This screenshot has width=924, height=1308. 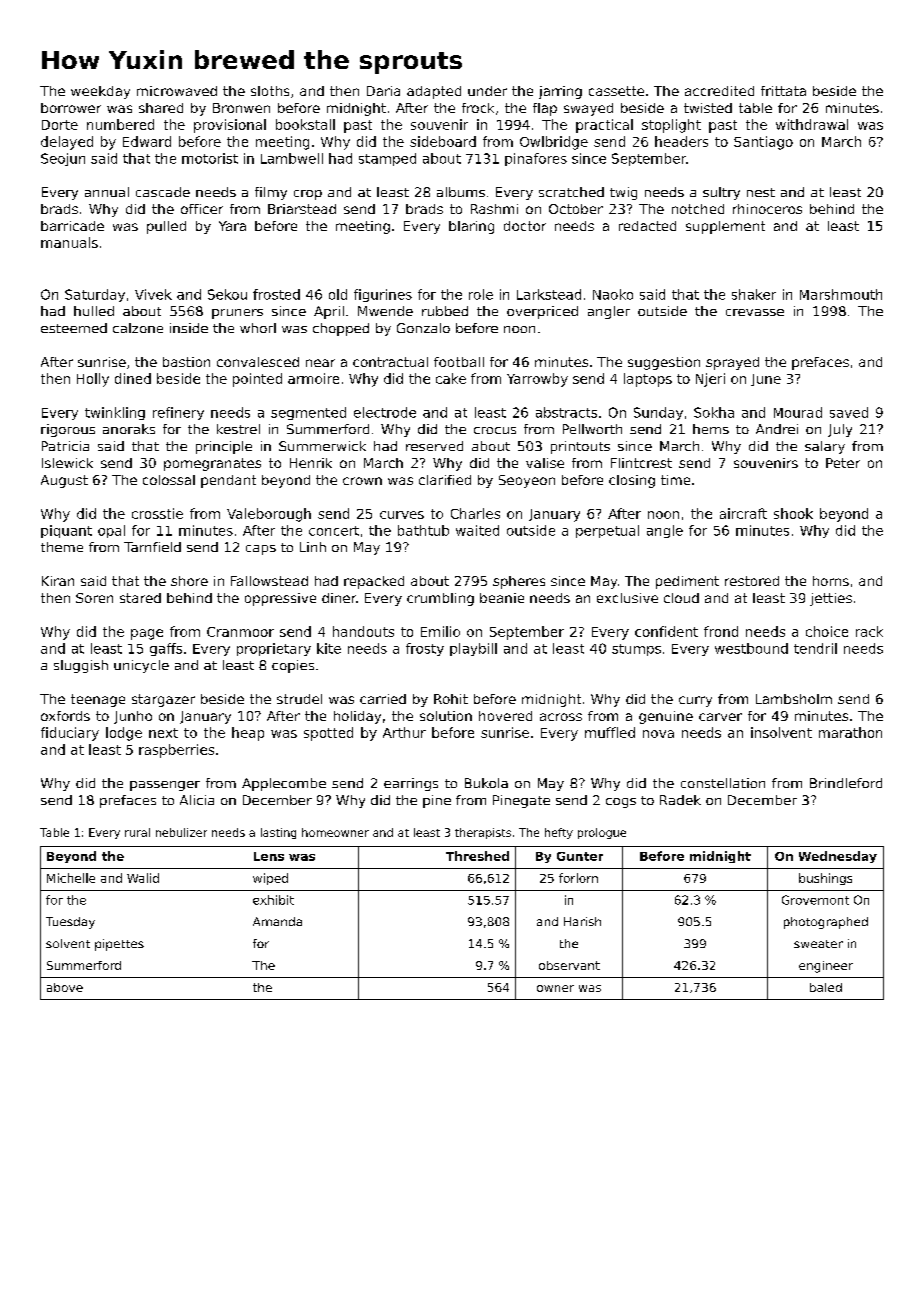 I want to click on rhinoceros, so click(x=767, y=209).
